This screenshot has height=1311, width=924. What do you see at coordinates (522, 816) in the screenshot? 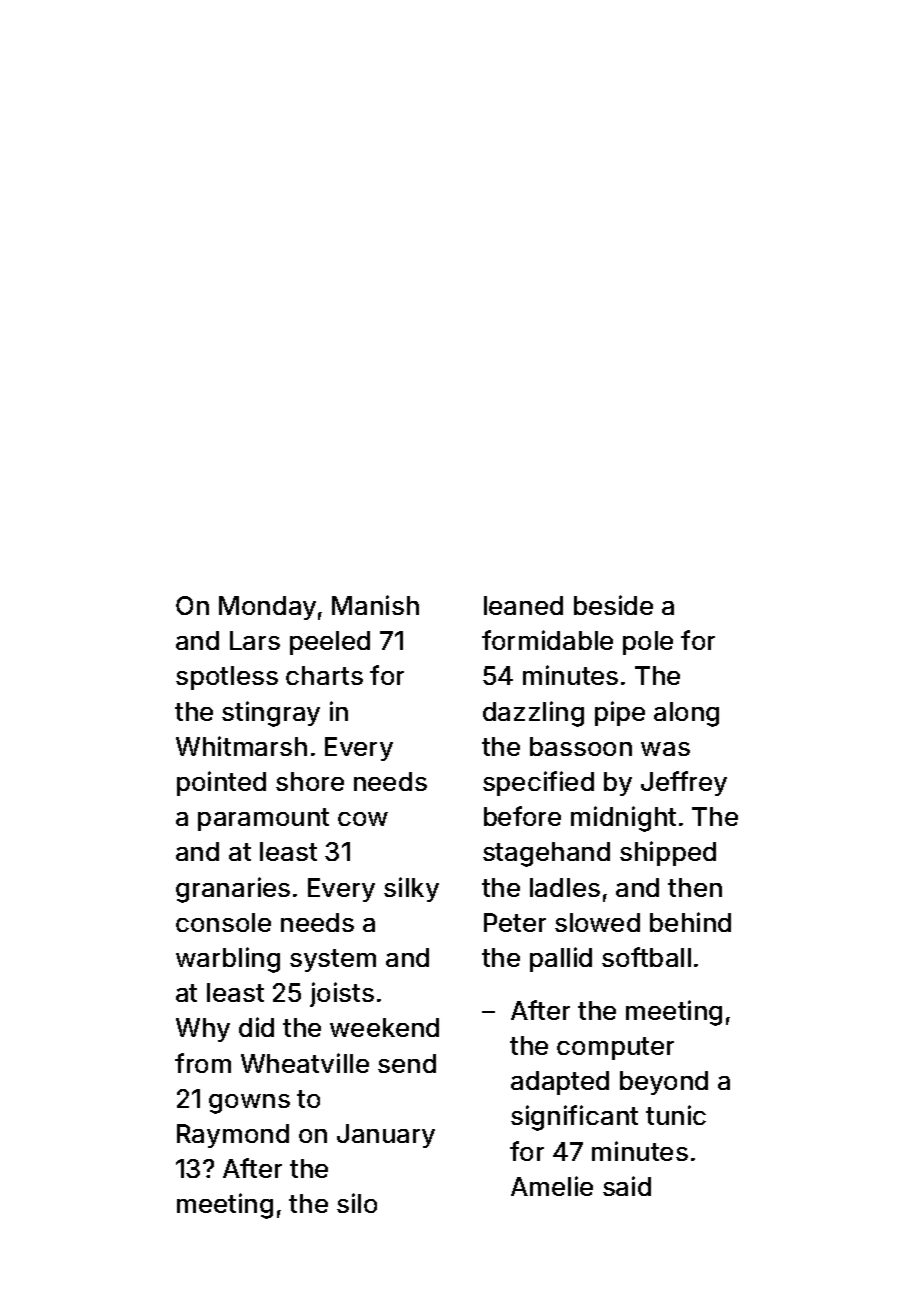
I see `before` at bounding box center [522, 816].
